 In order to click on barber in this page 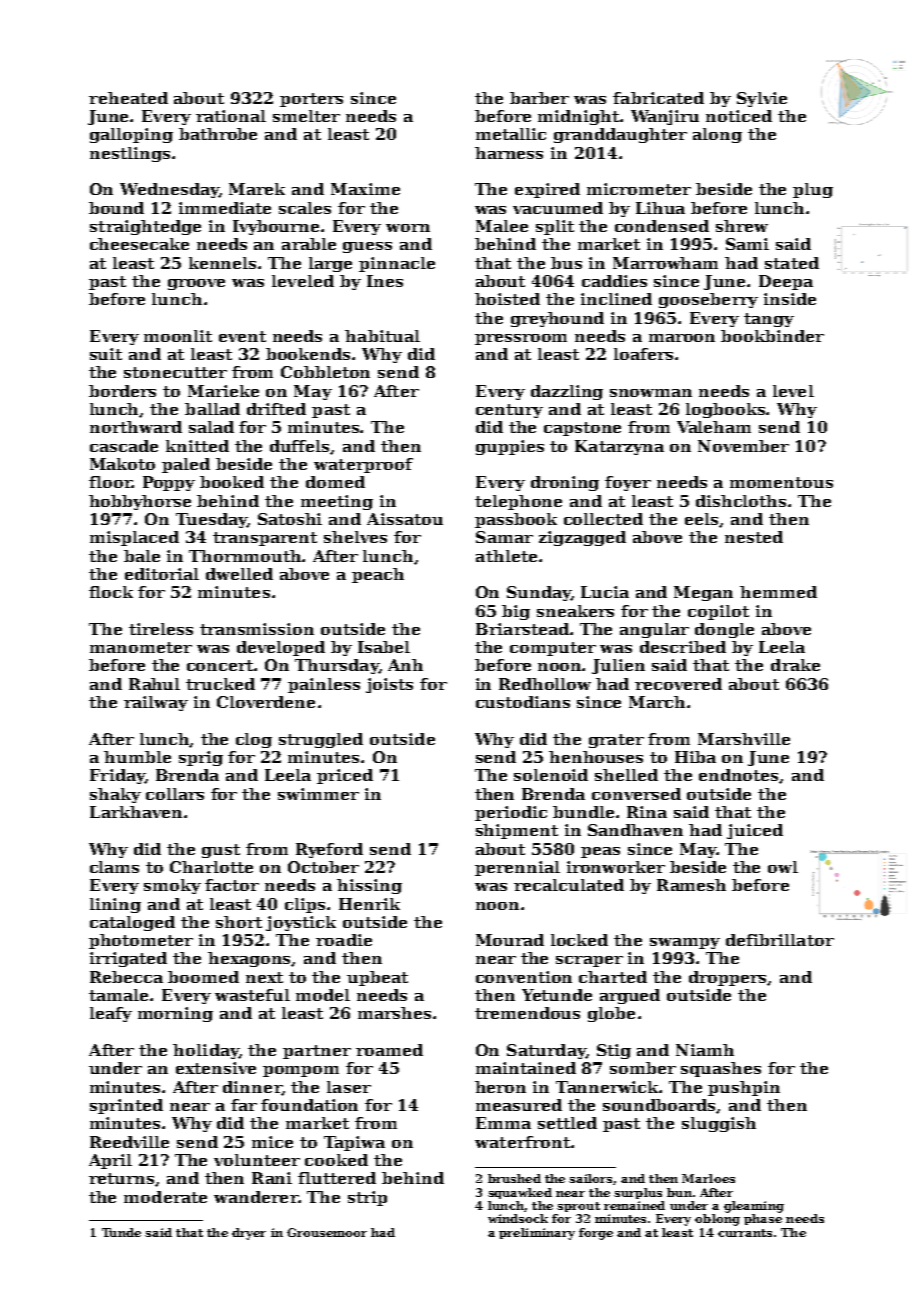, I will do `click(539, 98)`.
